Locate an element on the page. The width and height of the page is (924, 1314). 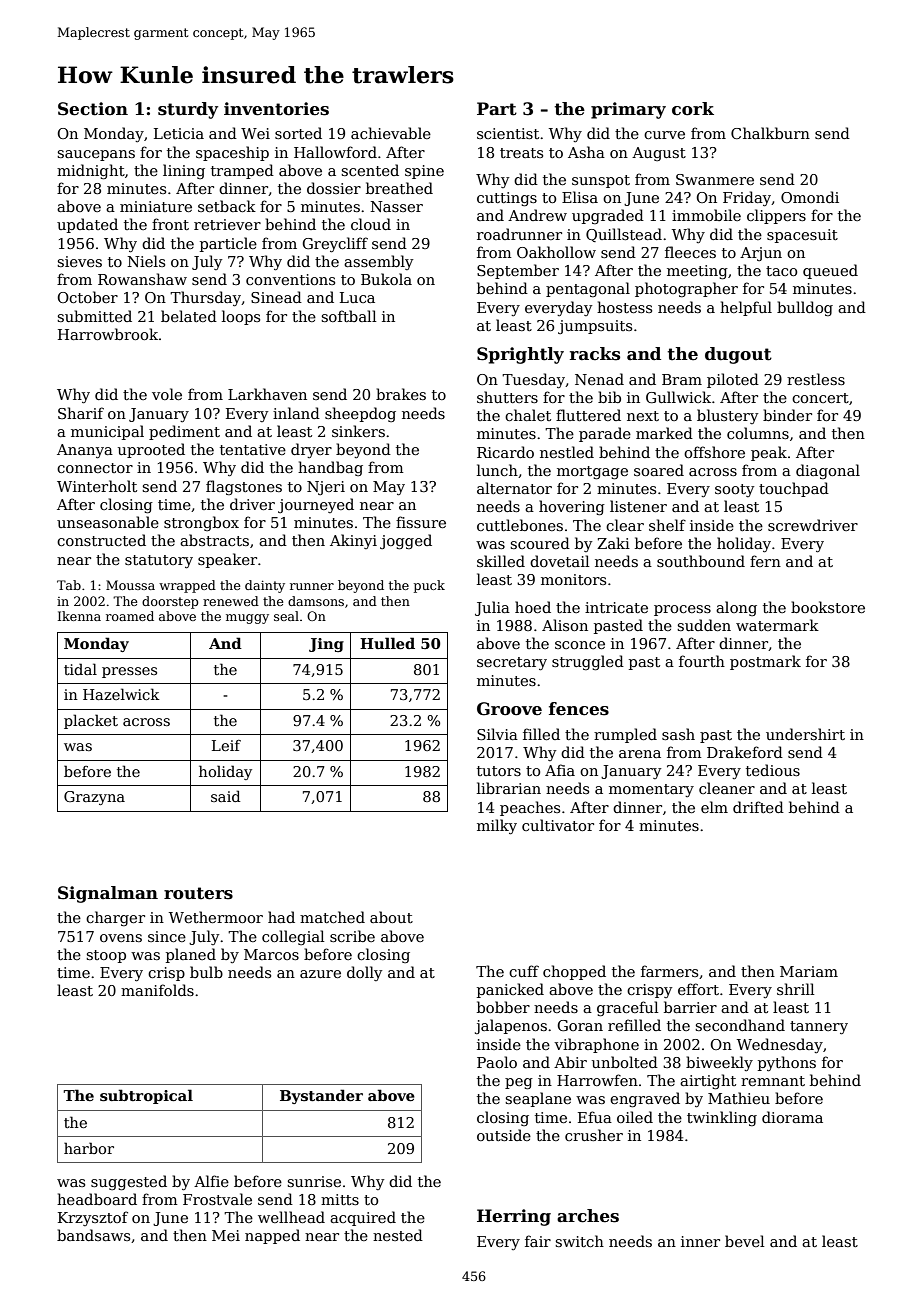
achievable is located at coordinates (391, 133).
